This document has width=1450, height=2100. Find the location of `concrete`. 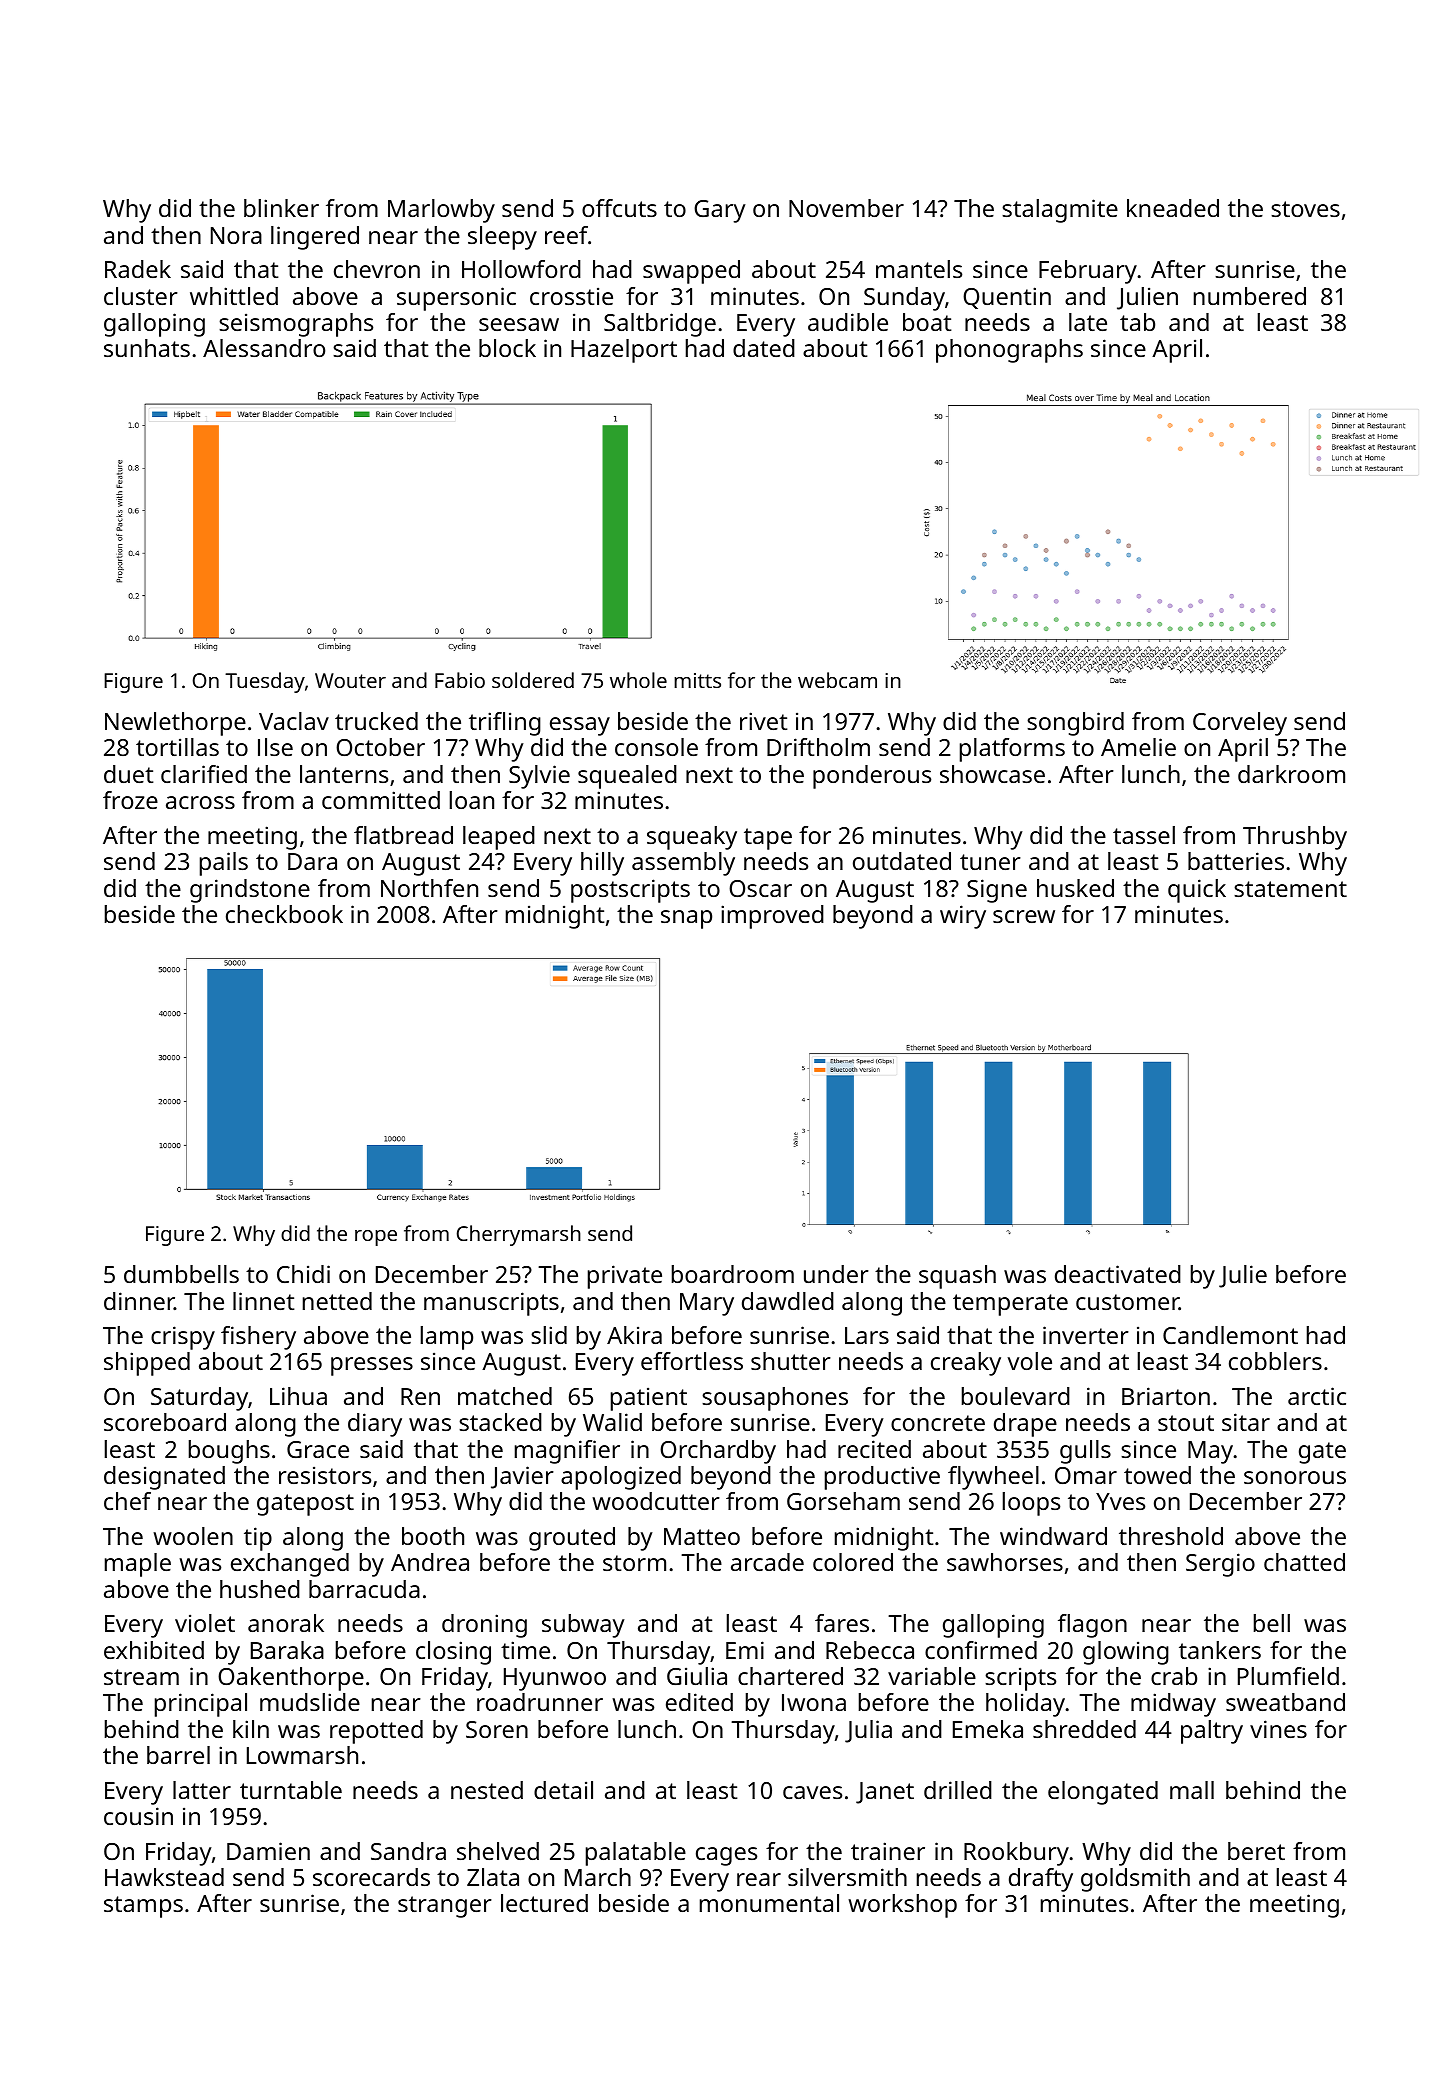

concrete is located at coordinates (938, 1423).
